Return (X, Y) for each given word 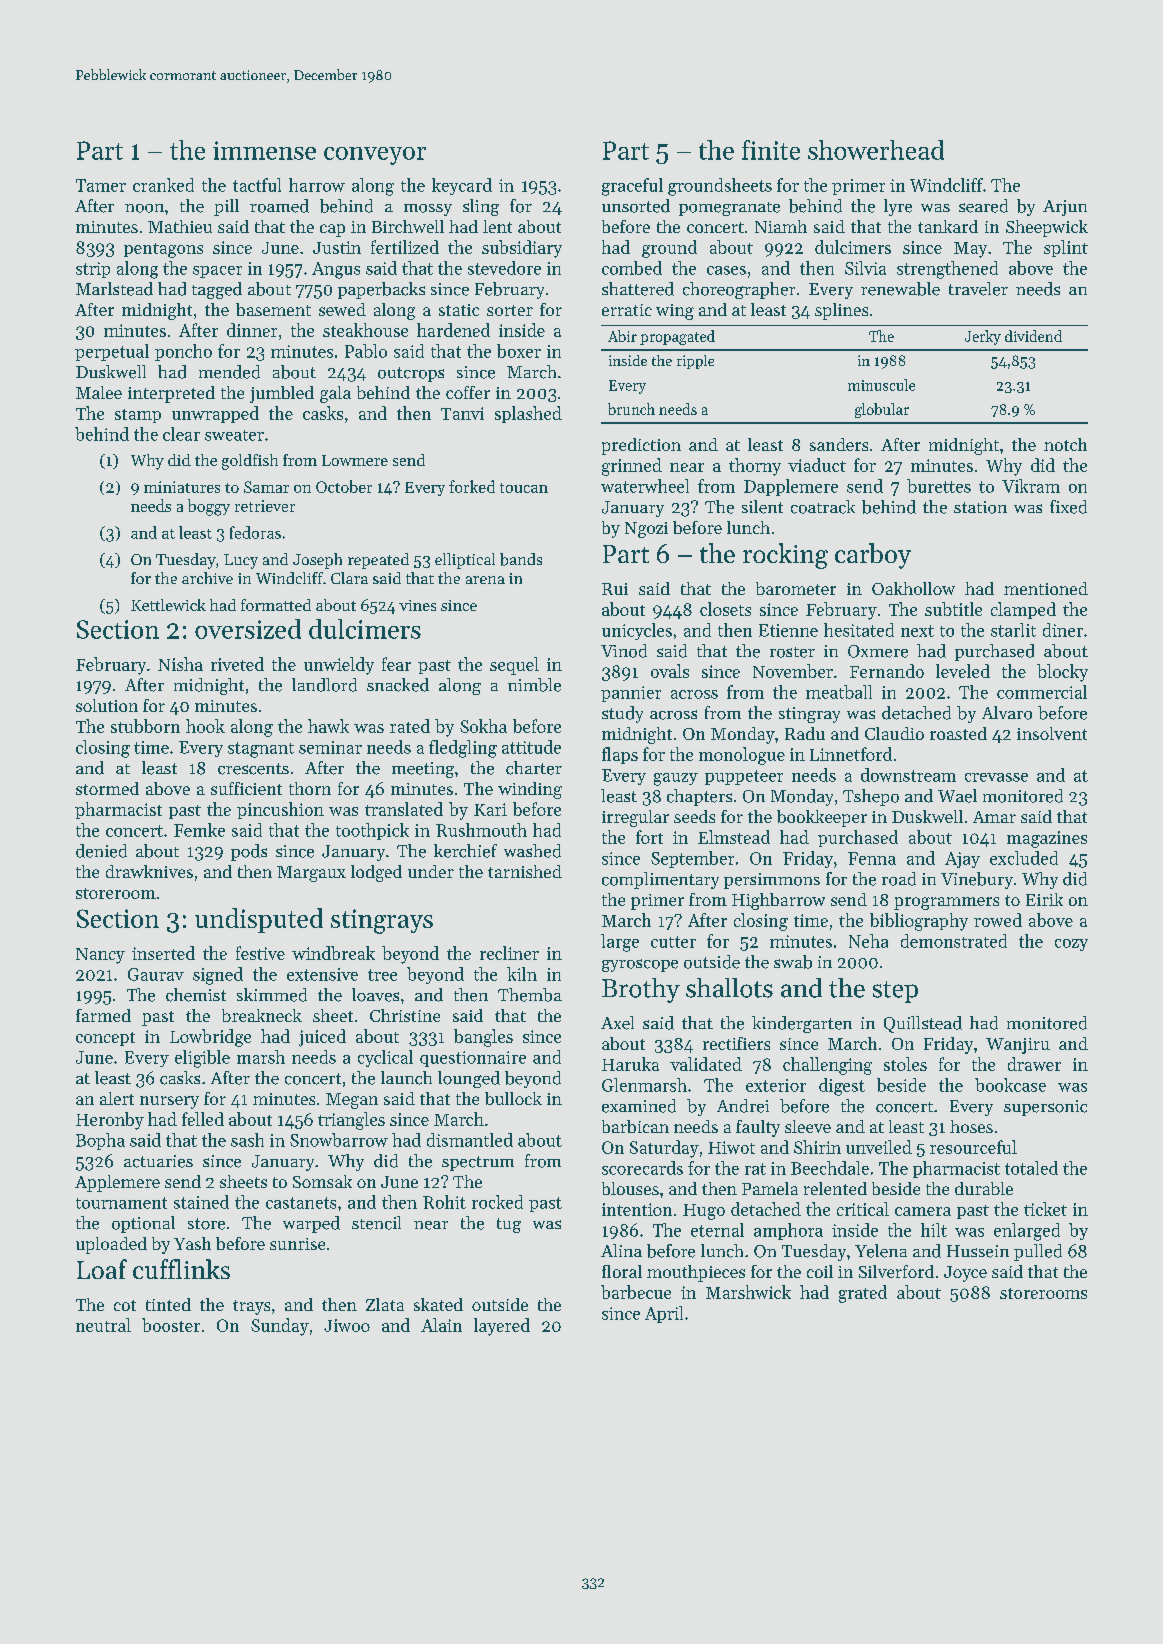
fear (396, 664)
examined (639, 1106)
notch (1065, 444)
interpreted (171, 394)
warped (311, 1224)
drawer (1034, 1064)
